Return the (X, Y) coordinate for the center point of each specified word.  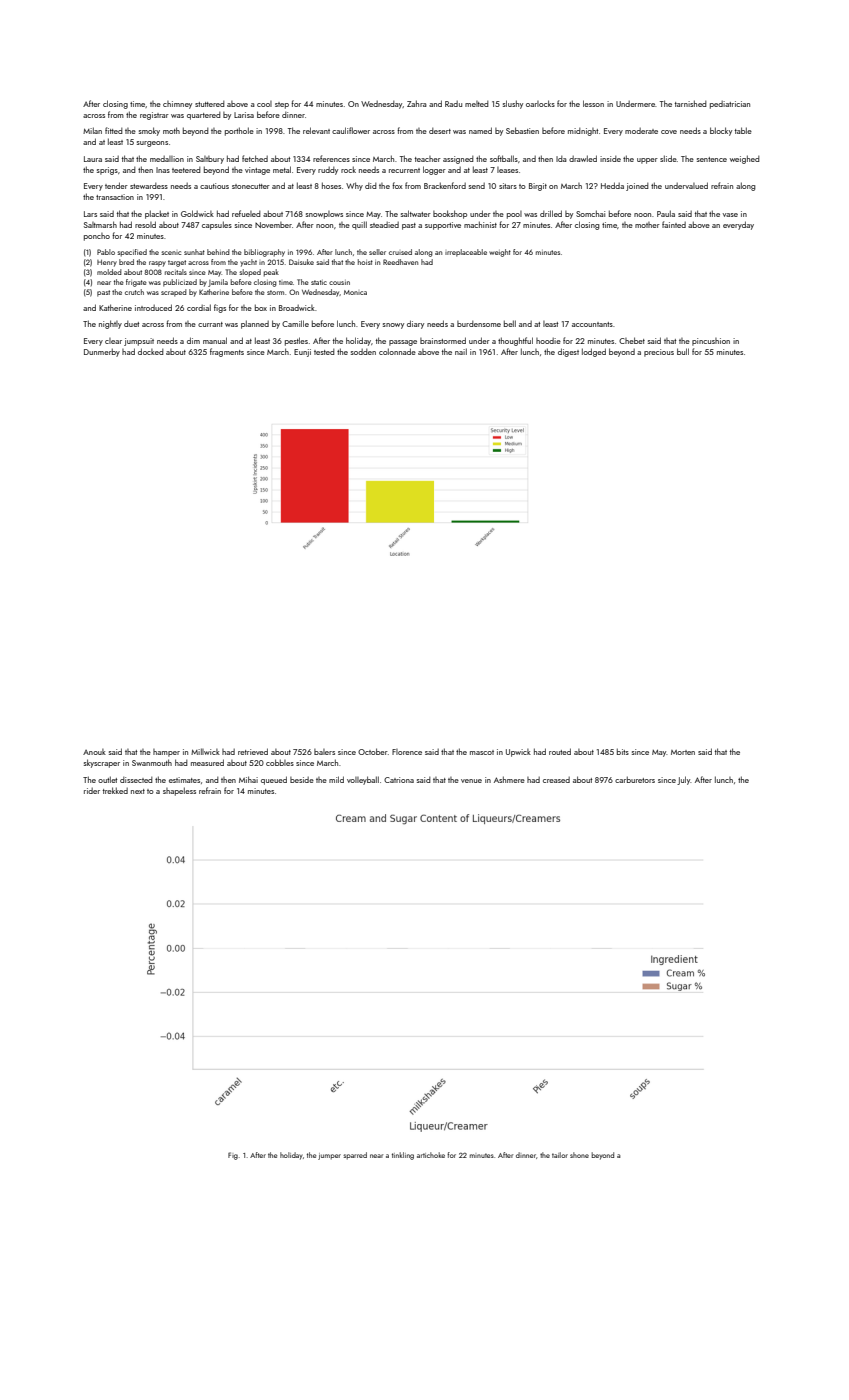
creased (556, 780)
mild (336, 779)
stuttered (210, 104)
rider (92, 791)
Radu (453, 104)
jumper (329, 1156)
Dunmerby (102, 352)
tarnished (691, 103)
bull (683, 351)
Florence (407, 752)
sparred (355, 1156)
